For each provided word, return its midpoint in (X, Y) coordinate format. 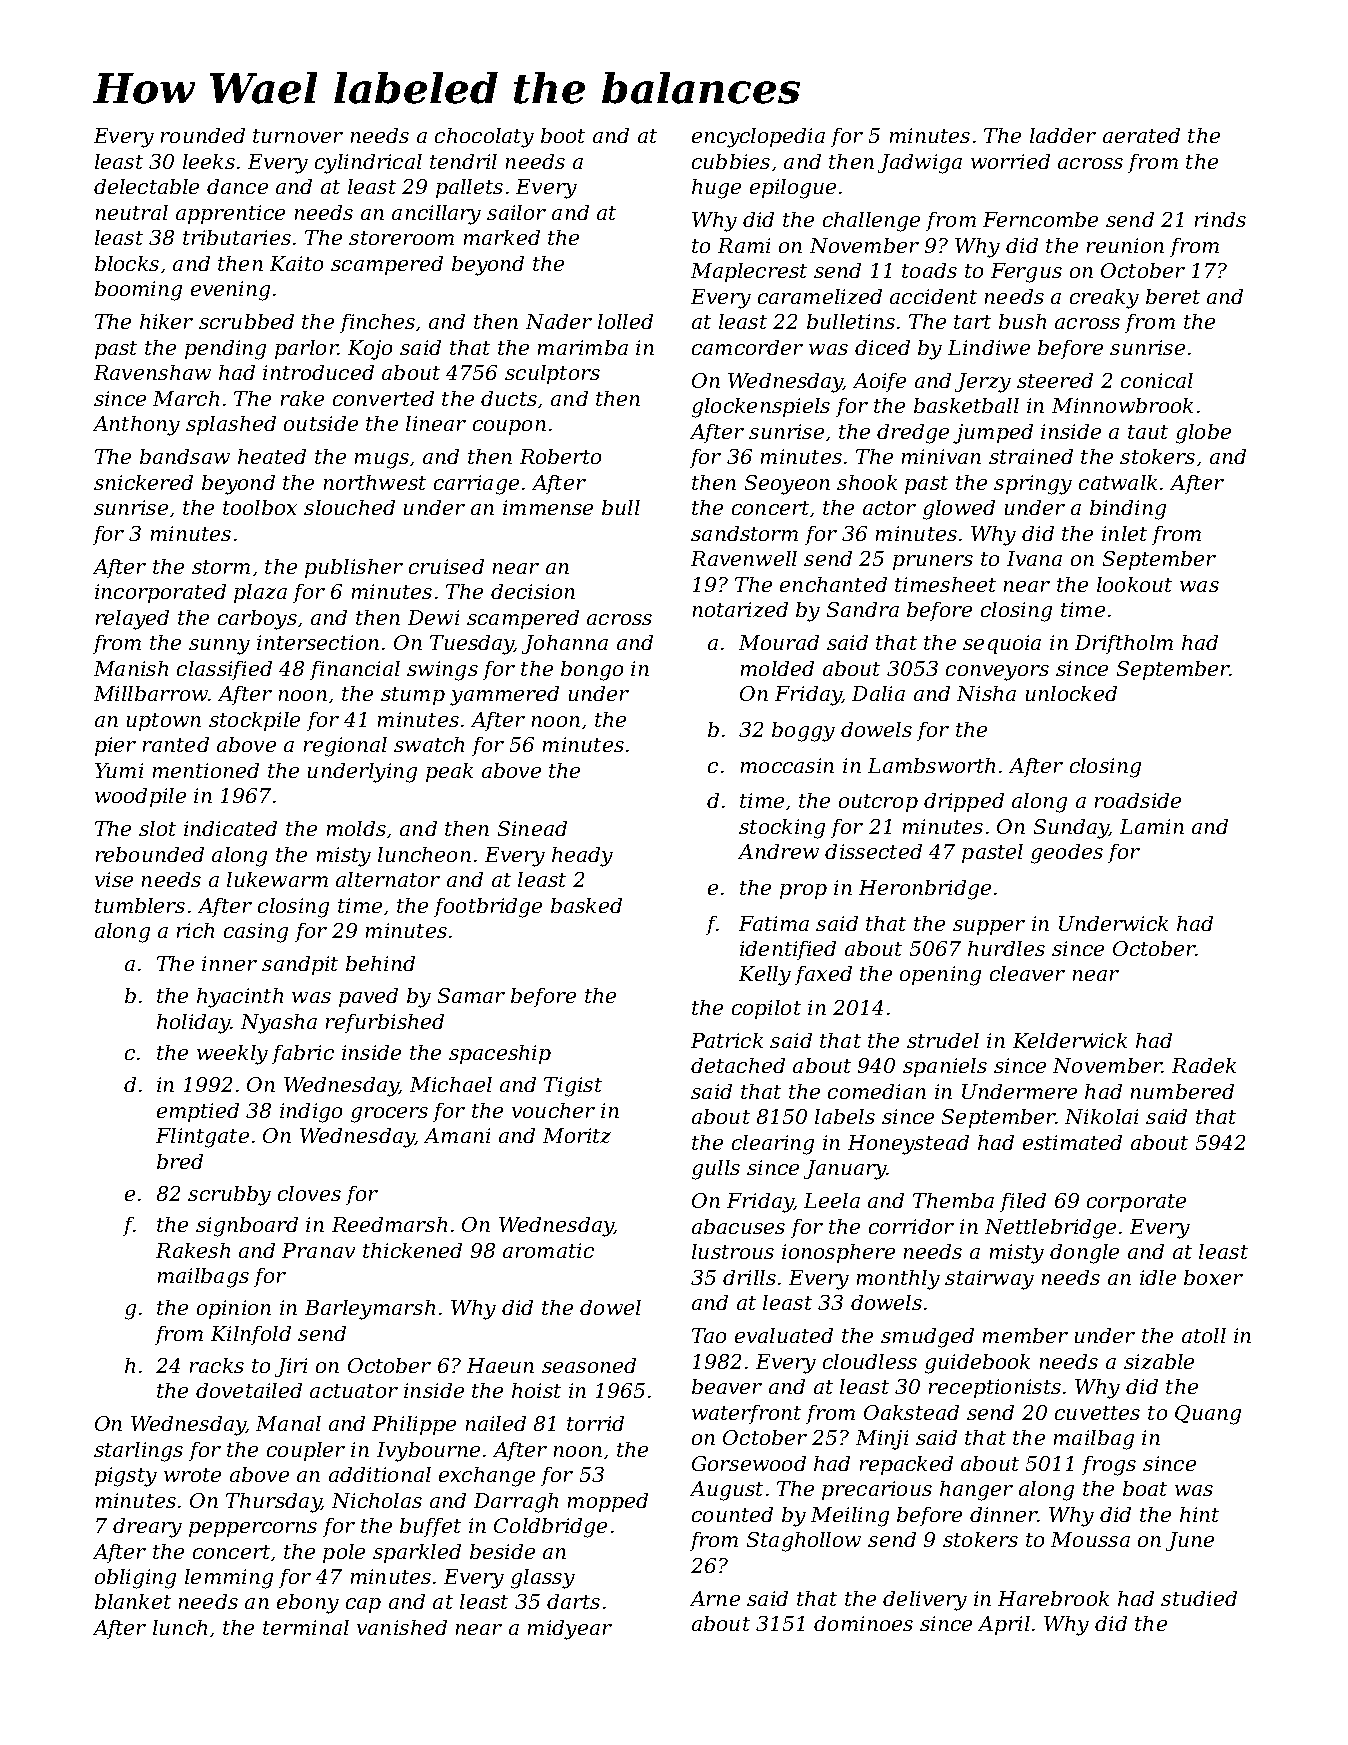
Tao (709, 1335)
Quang (1208, 1415)
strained (1031, 456)
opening (940, 976)
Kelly (765, 976)
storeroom (401, 238)
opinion (234, 1309)
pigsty (126, 1477)
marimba (583, 347)
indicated (230, 828)
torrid (595, 1423)
